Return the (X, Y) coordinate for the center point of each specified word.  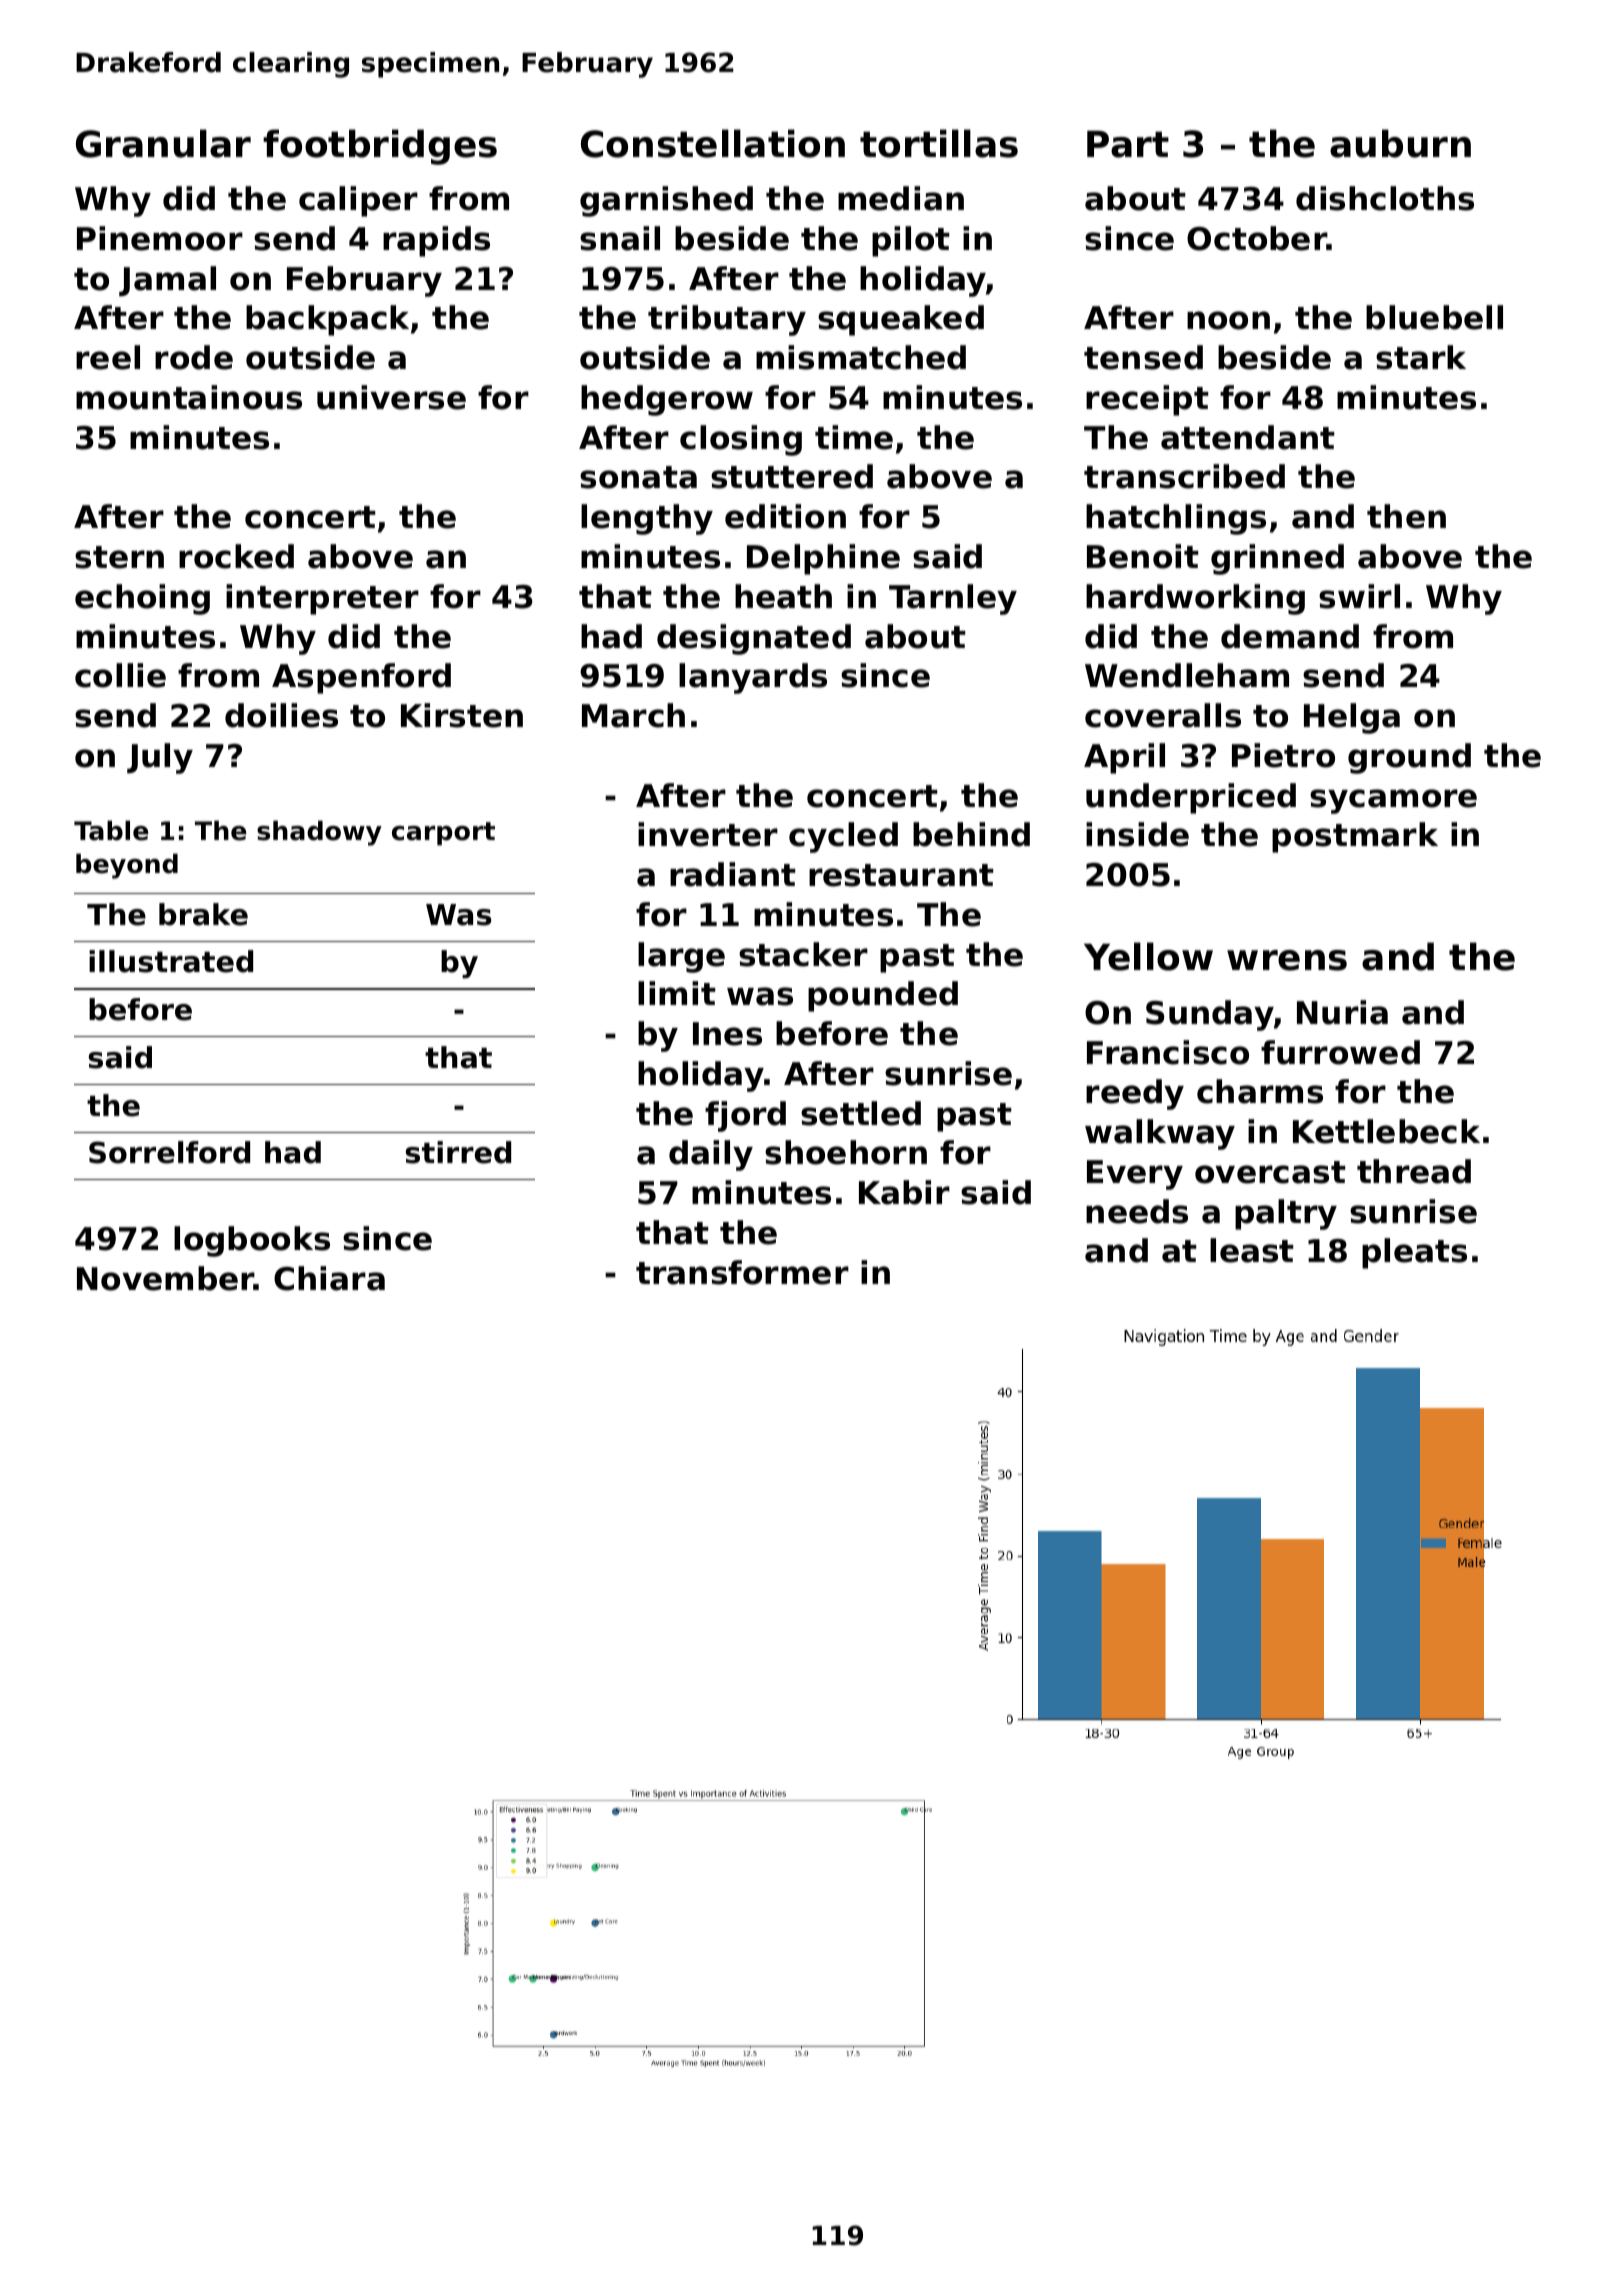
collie (120, 675)
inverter (708, 834)
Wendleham (1187, 675)
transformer (742, 1272)
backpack (327, 320)
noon (1228, 320)
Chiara (329, 1278)
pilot (911, 241)
